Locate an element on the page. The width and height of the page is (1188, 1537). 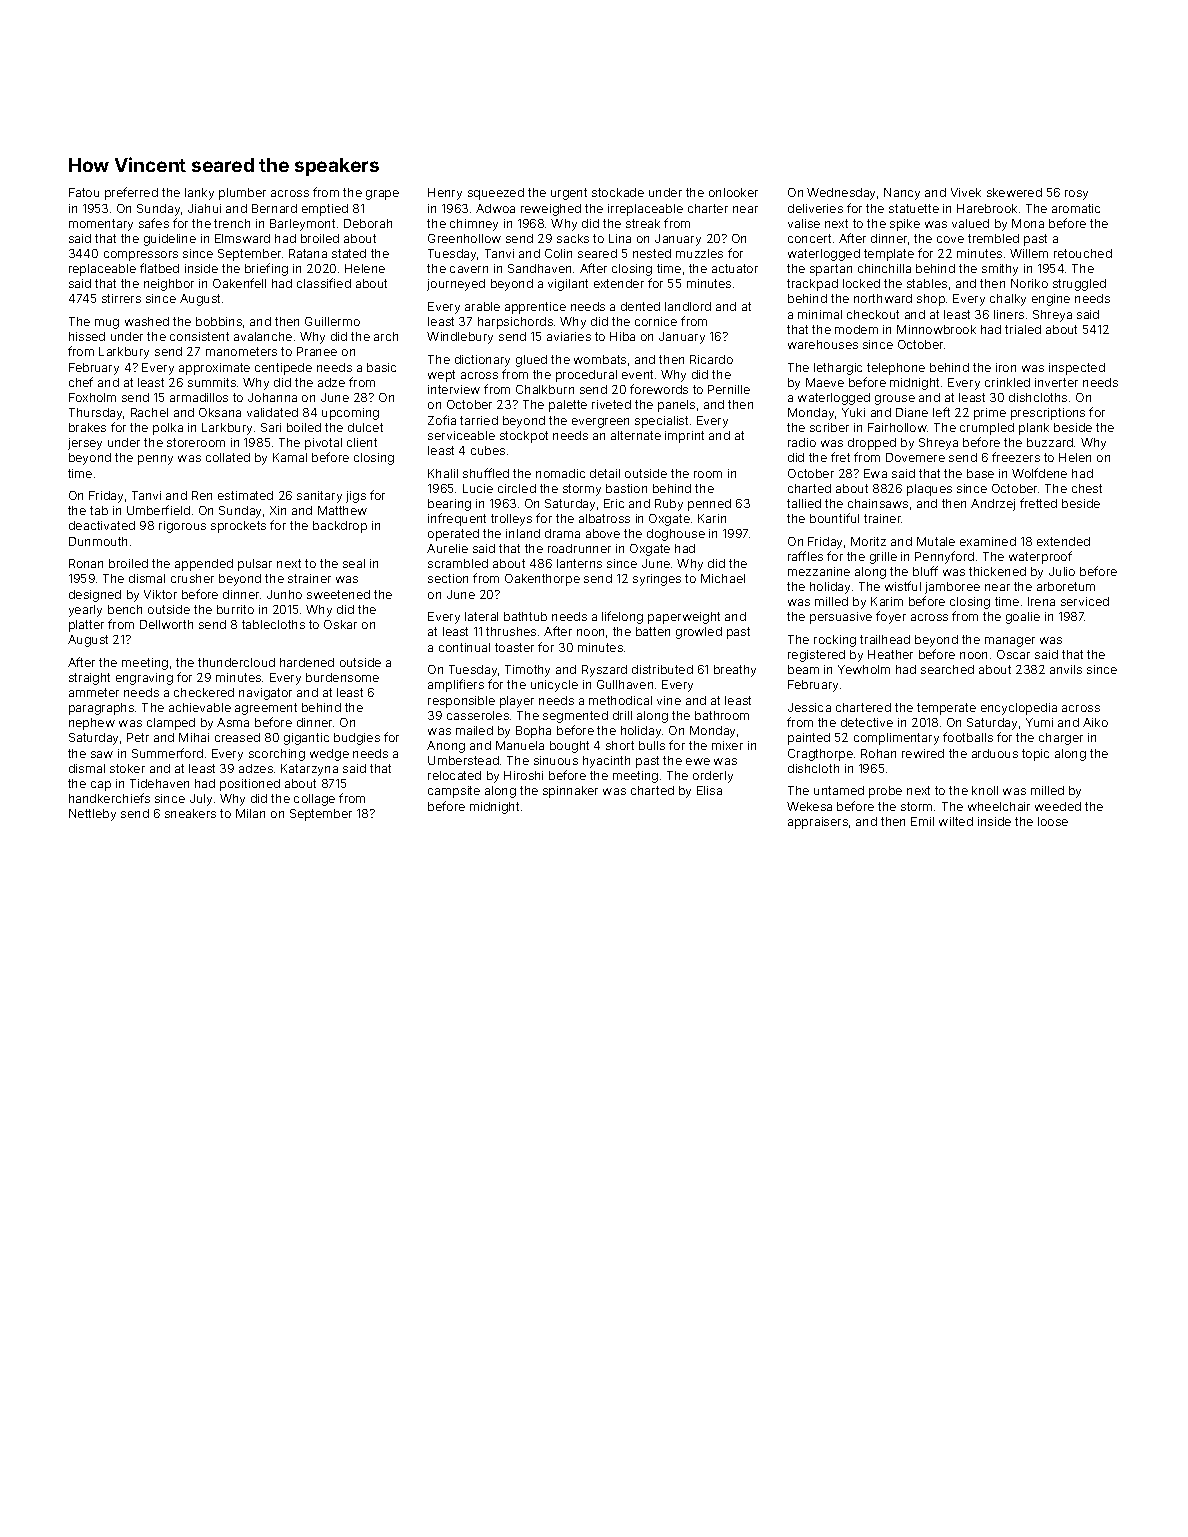
validated is located at coordinates (272, 412).
